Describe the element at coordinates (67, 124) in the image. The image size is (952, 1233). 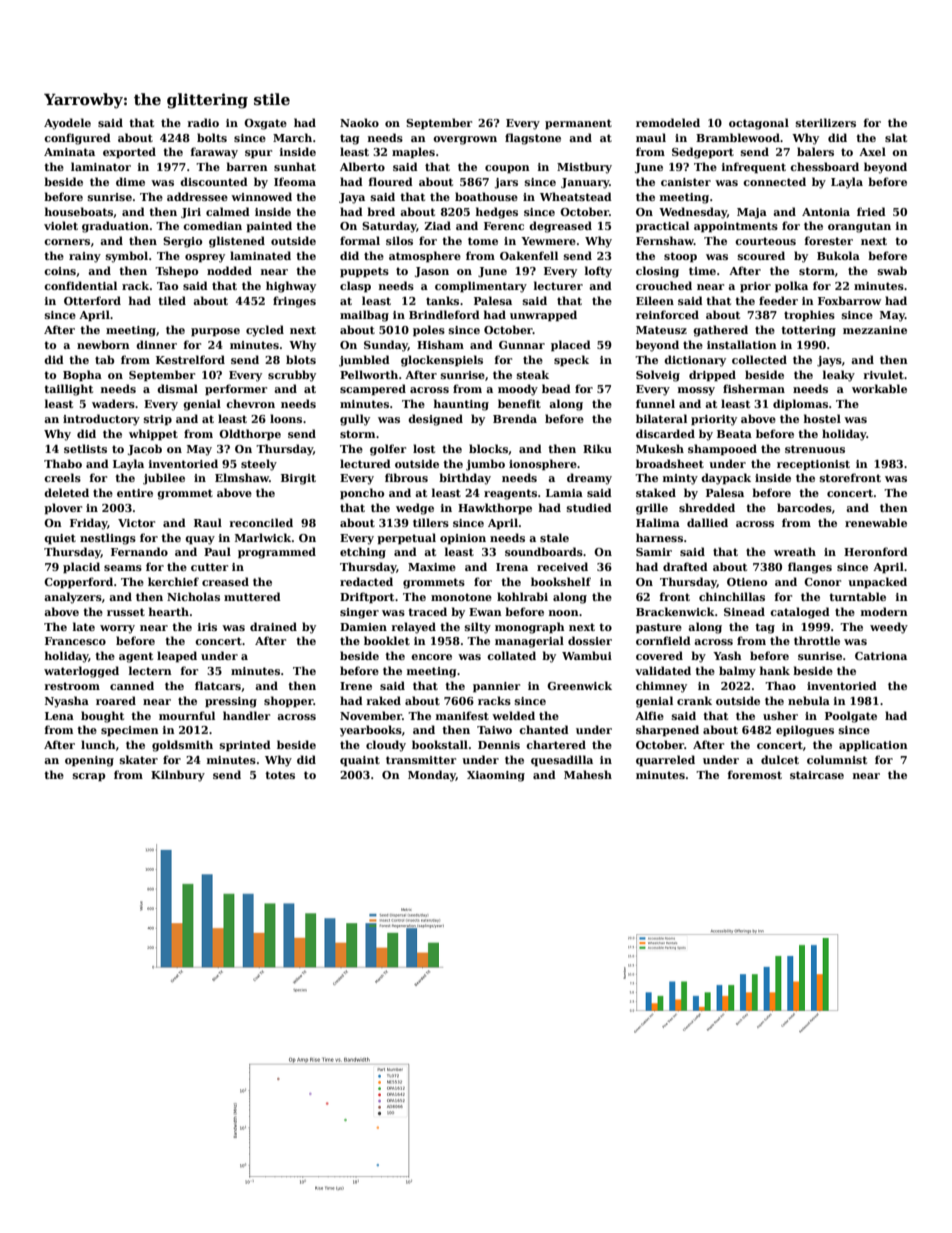
I see `Ayodele` at that location.
